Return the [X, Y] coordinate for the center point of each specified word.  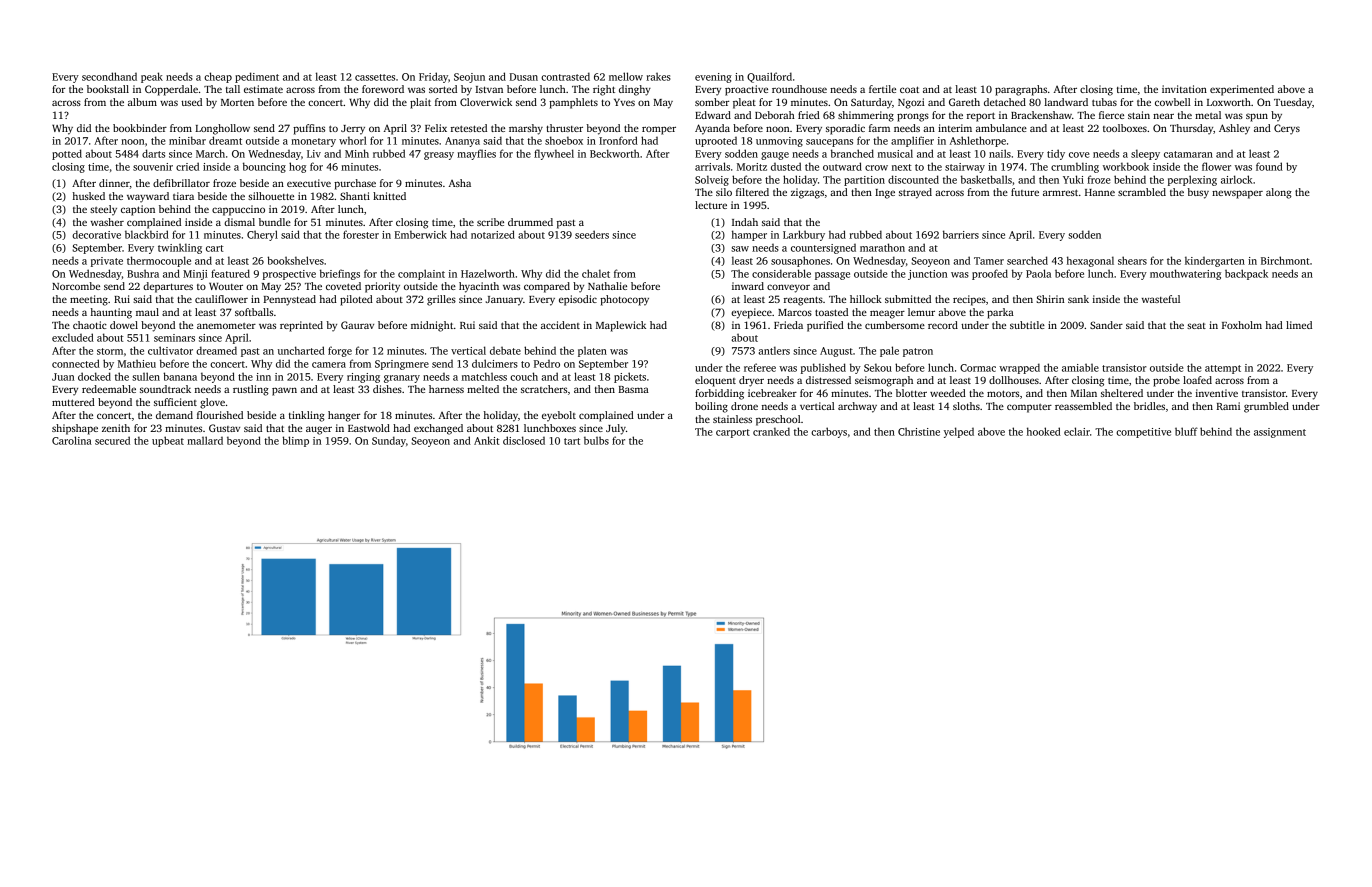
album [142, 102]
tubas [1104, 102]
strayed [915, 193]
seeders [592, 234]
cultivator [170, 350]
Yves [624, 102]
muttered [73, 402]
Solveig [712, 180]
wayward [148, 197]
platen [592, 352]
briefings [340, 274]
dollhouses [1014, 380]
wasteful [1161, 299]
